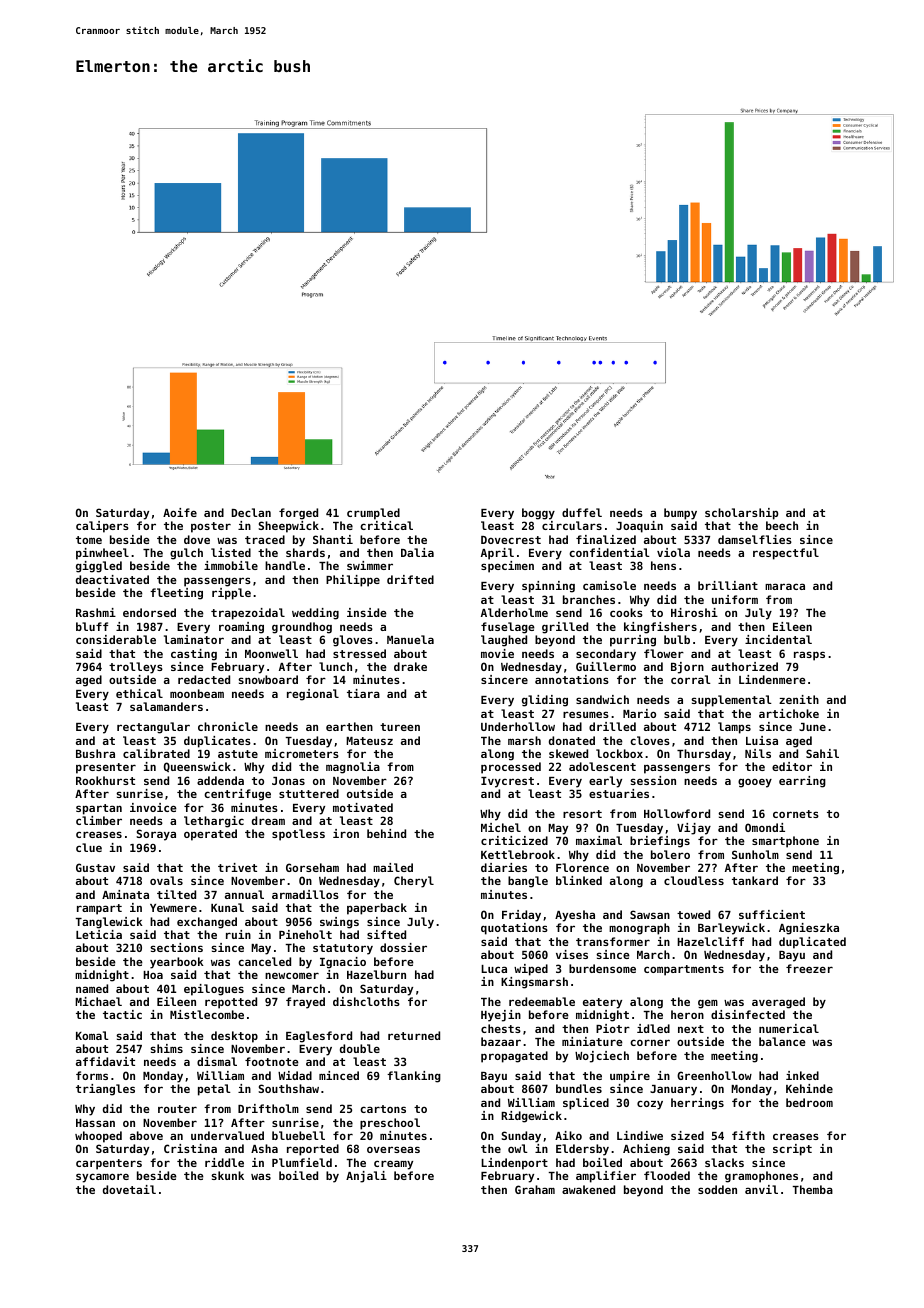 The width and height of the screenshot is (924, 1308). I want to click on boggy, so click(538, 514).
